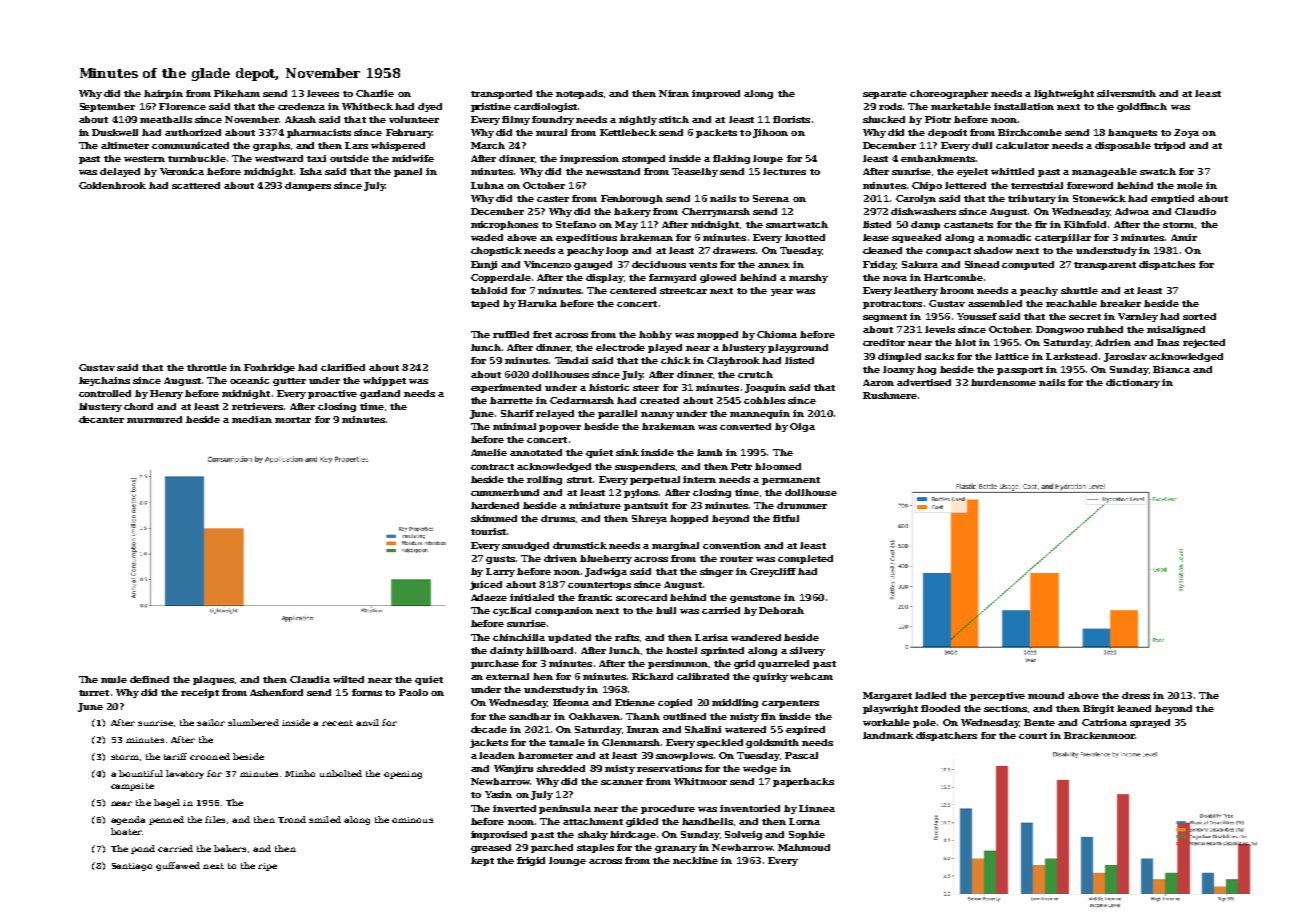 This screenshot has height=924, width=1308. What do you see at coordinates (114, 679) in the screenshot?
I see `mule` at bounding box center [114, 679].
